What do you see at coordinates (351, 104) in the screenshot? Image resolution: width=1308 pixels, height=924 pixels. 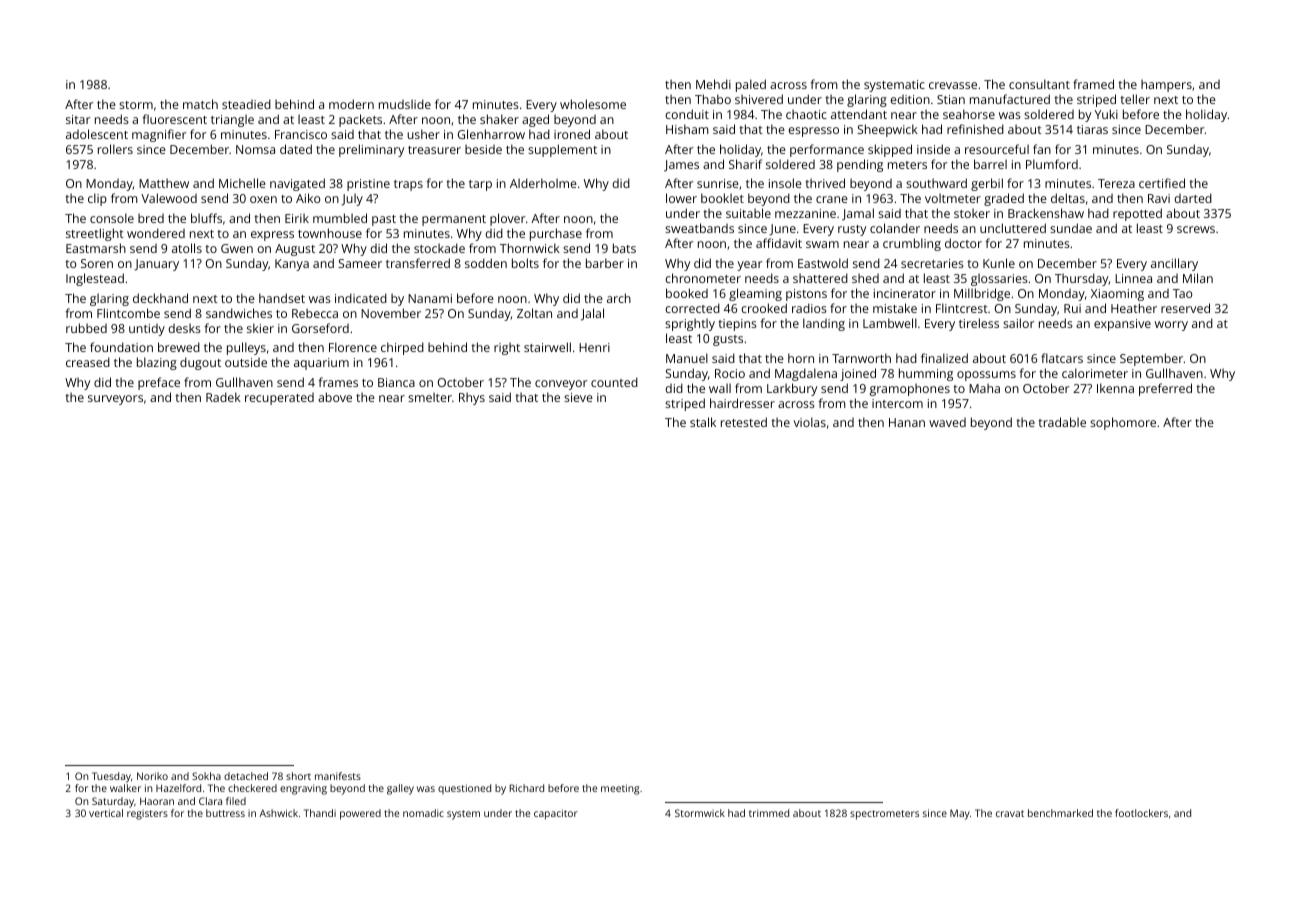 I see `modern` at bounding box center [351, 104].
